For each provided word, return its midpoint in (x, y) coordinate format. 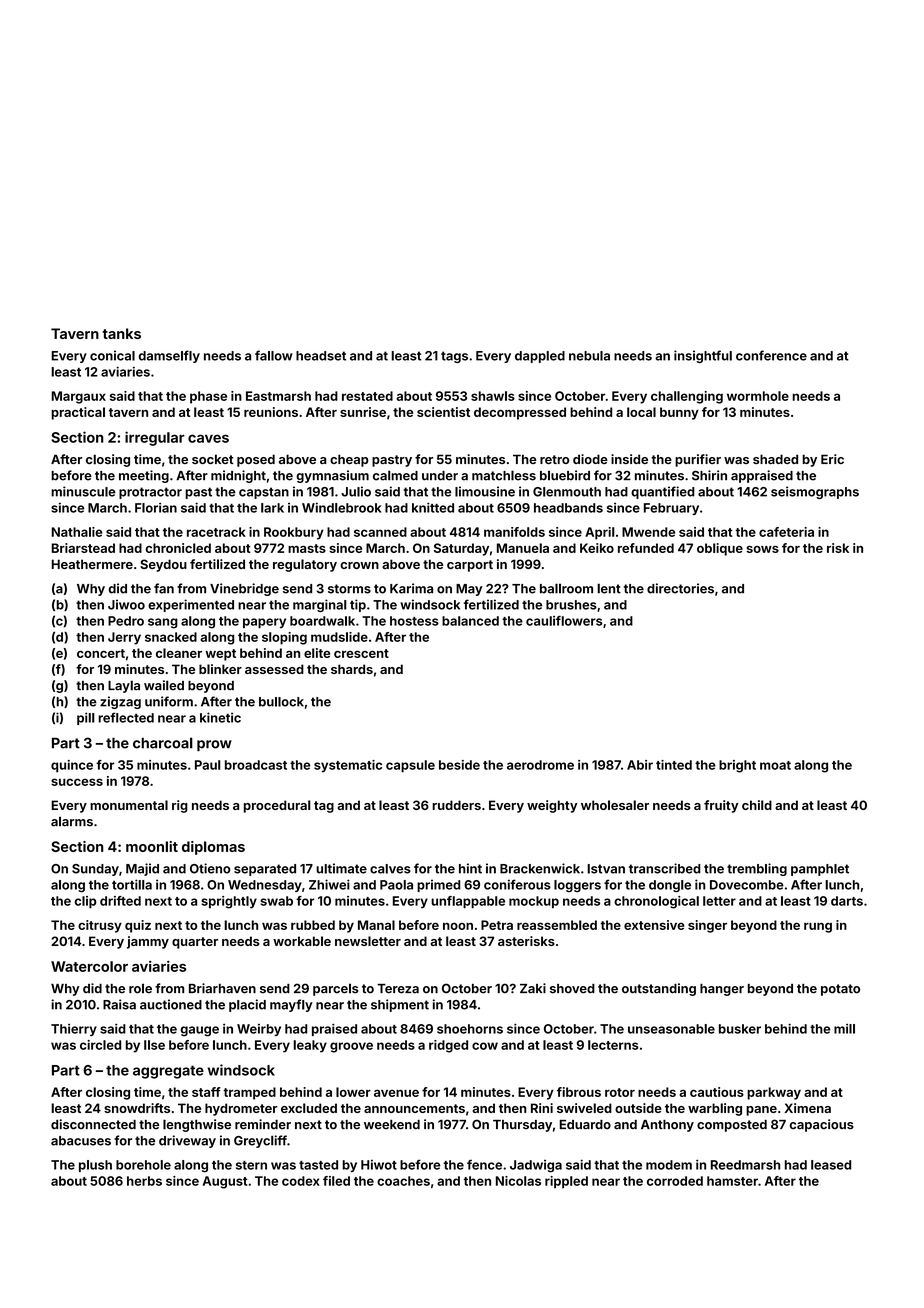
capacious (821, 1125)
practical (78, 413)
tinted (674, 765)
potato (840, 990)
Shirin (709, 475)
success (77, 782)
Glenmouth (567, 492)
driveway (187, 1141)
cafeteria (786, 532)
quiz (138, 926)
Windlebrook (341, 507)
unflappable (468, 902)
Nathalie (77, 532)
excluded (309, 1108)
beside (459, 765)
